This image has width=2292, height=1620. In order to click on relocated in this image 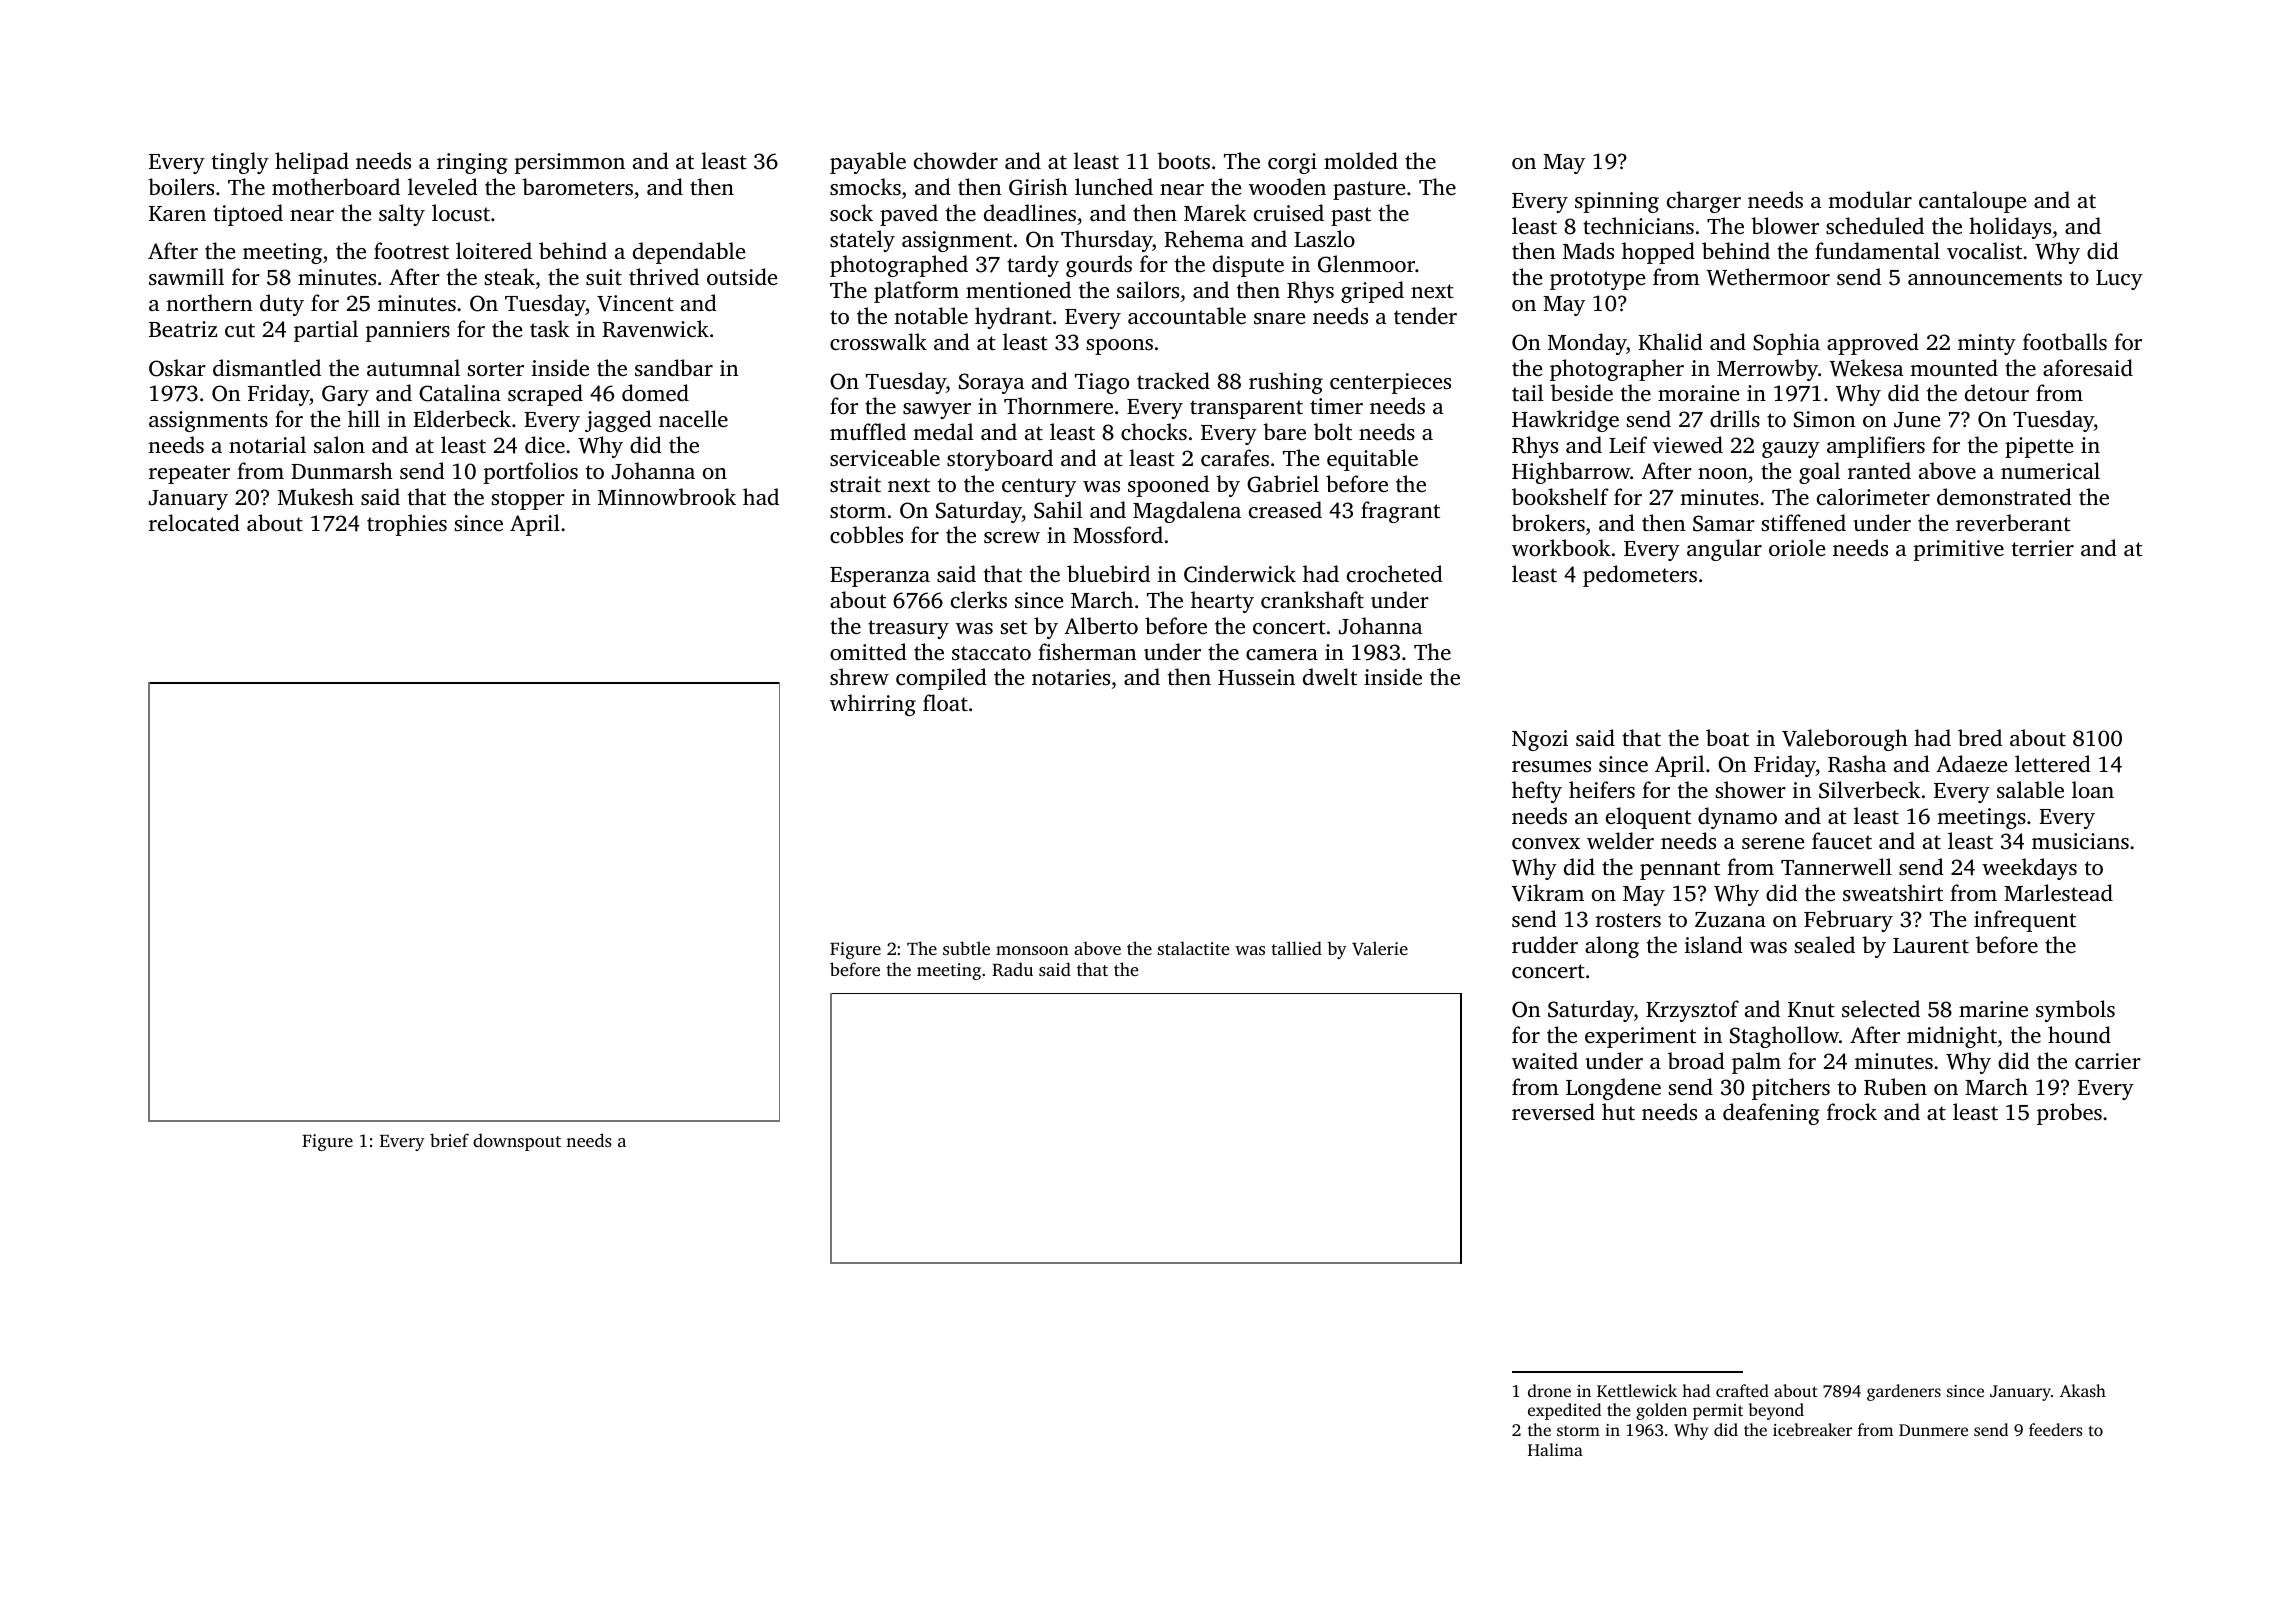, I will do `click(194, 522)`.
